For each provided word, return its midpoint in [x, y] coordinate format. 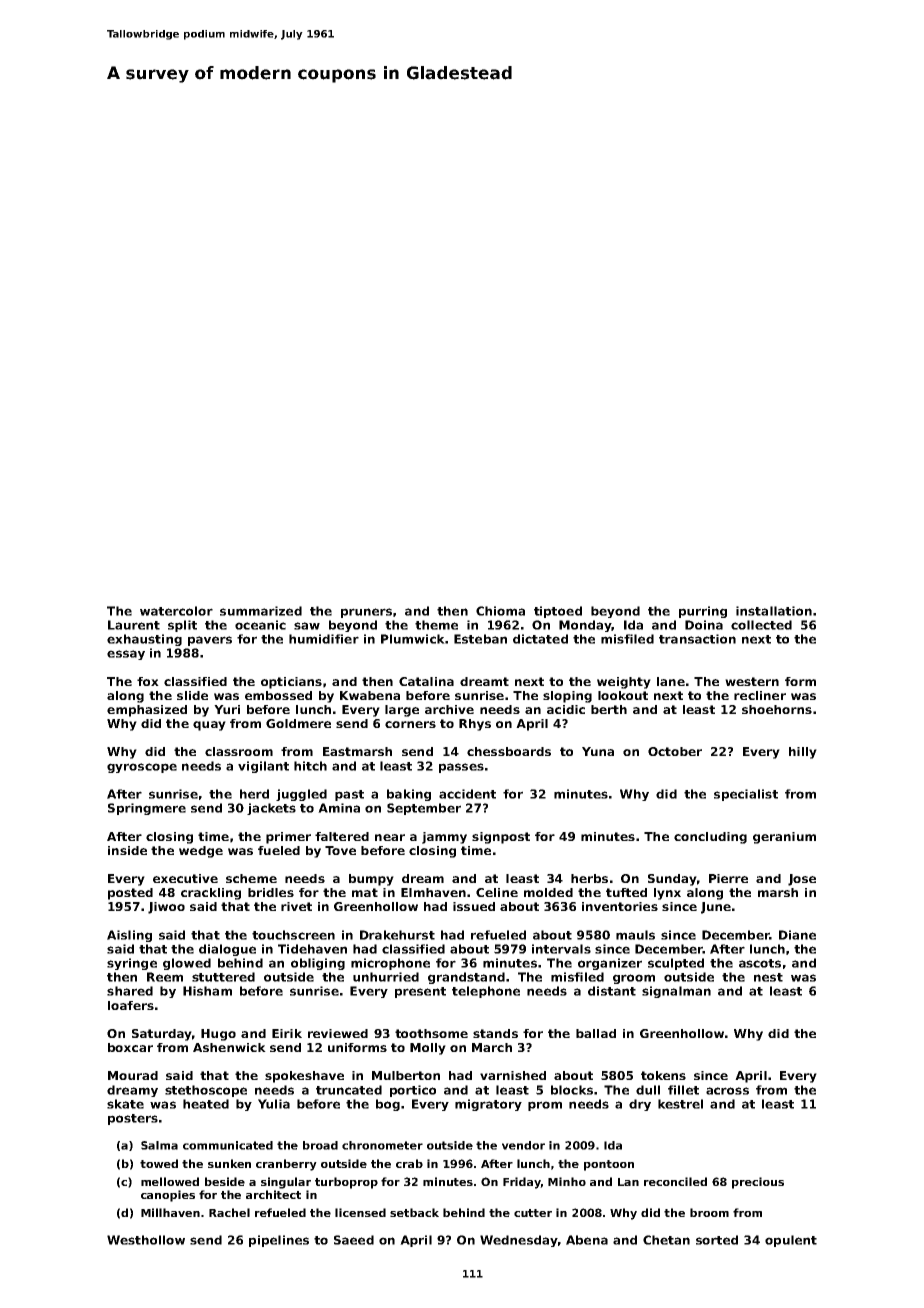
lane [671, 681]
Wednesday [518, 1241]
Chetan [666, 1240]
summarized [261, 611]
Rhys [475, 725]
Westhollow [146, 1240]
